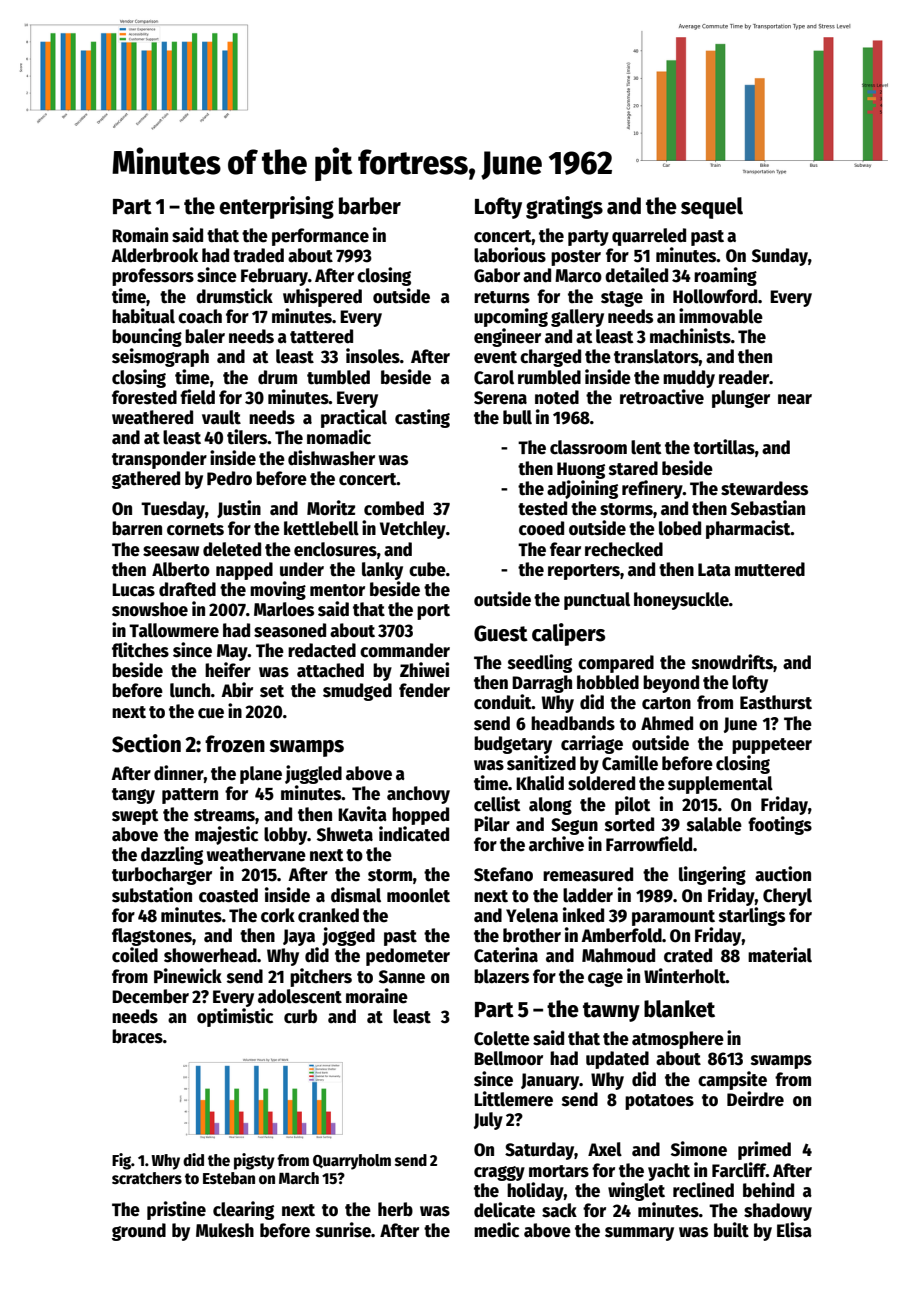 The image size is (924, 1314). Describe the element at coordinates (357, 692) in the document. I see `smudged` at that location.
